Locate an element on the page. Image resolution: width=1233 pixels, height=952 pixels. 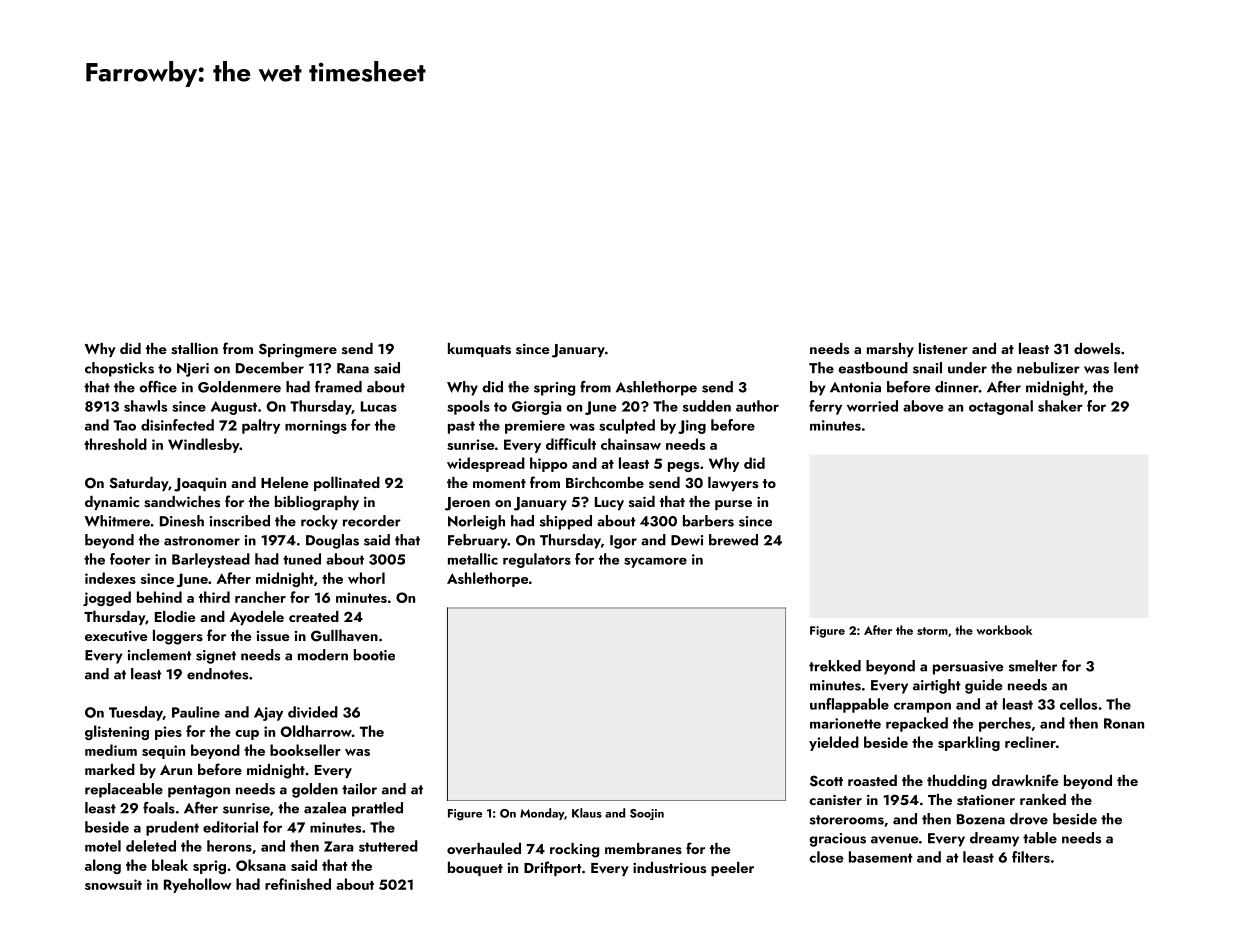
stuttered is located at coordinates (388, 846).
